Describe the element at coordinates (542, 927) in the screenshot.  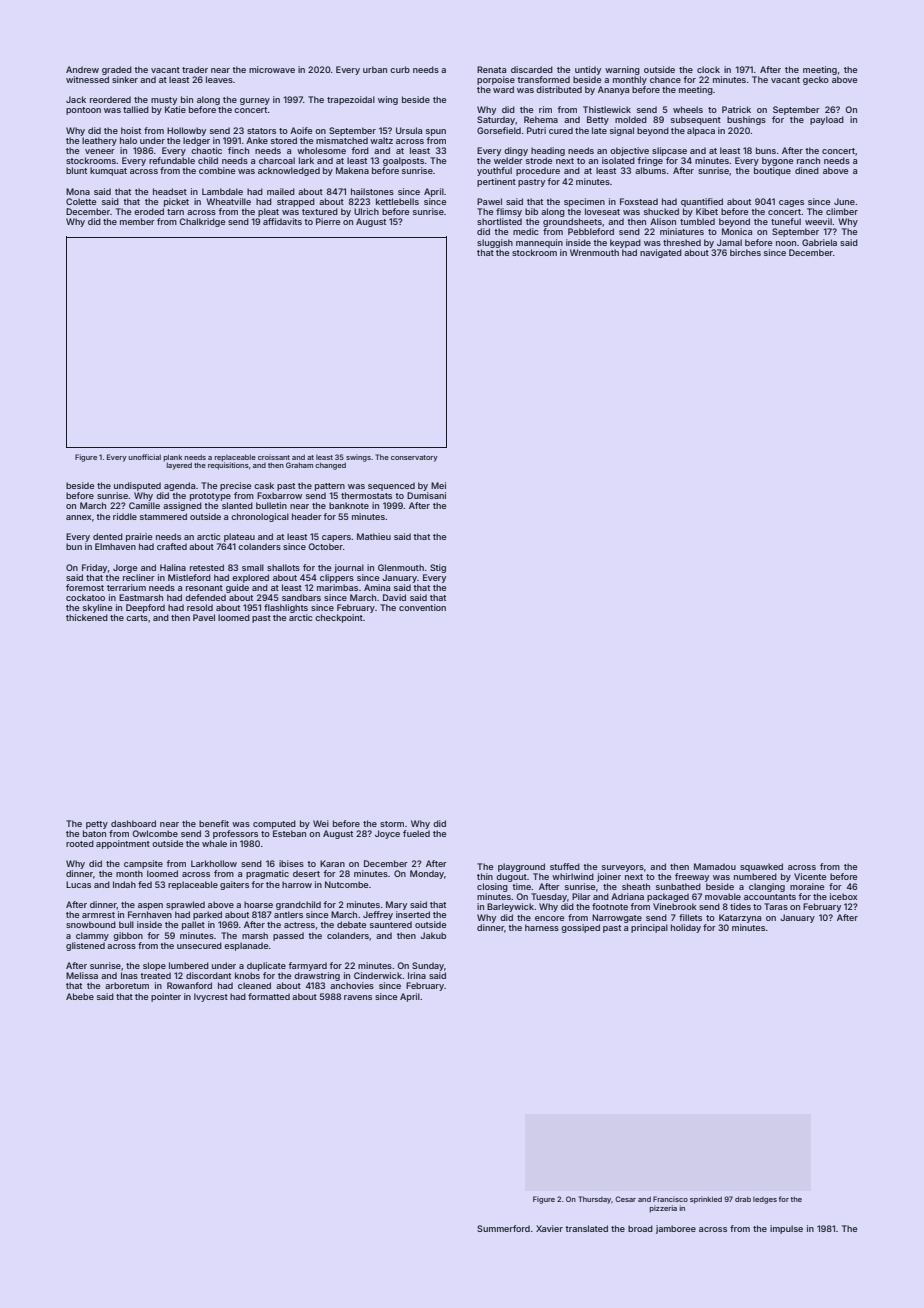
I see `harness` at that location.
